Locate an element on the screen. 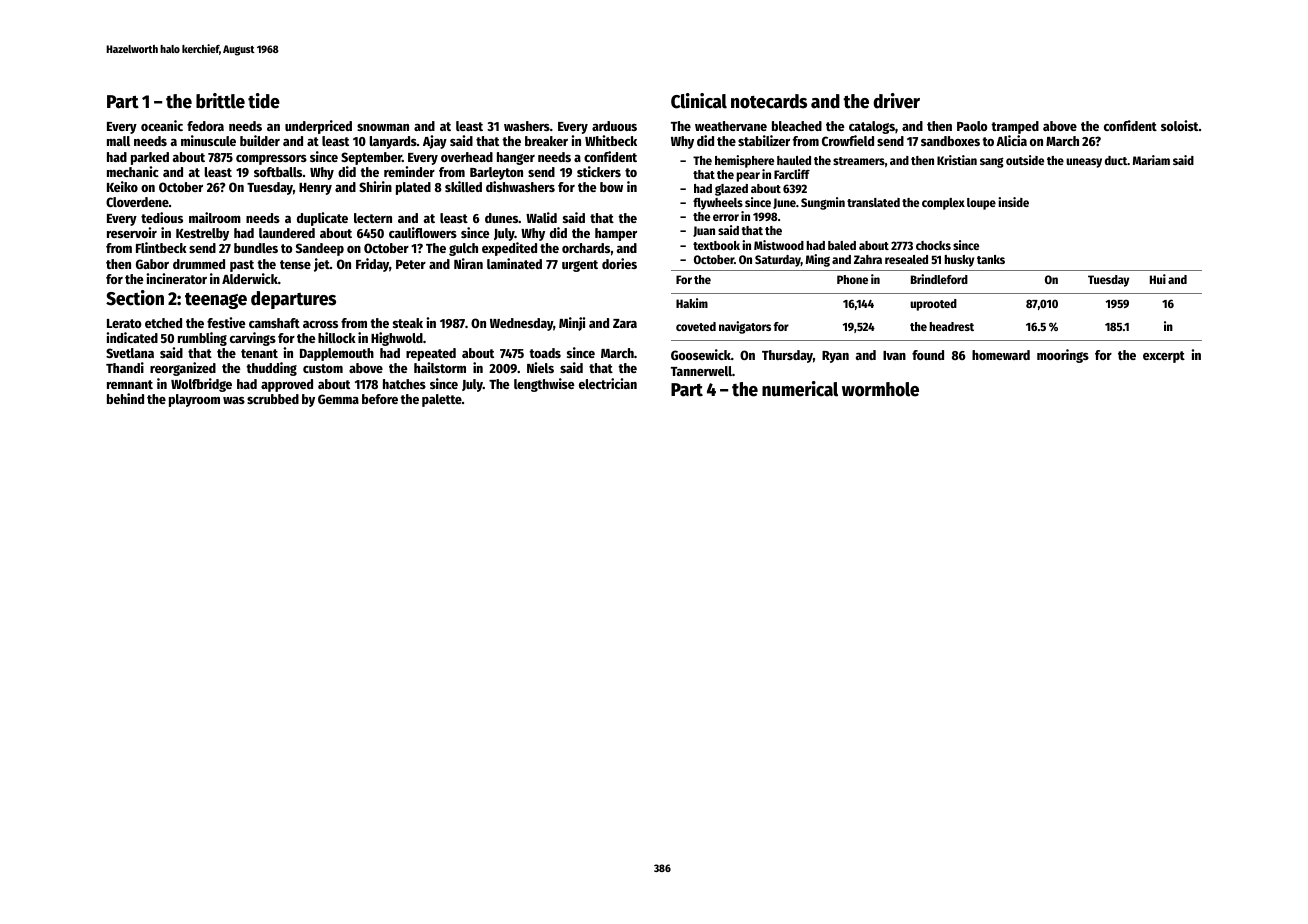 The height and width of the screenshot is (924, 1308). duplicate is located at coordinates (322, 219).
